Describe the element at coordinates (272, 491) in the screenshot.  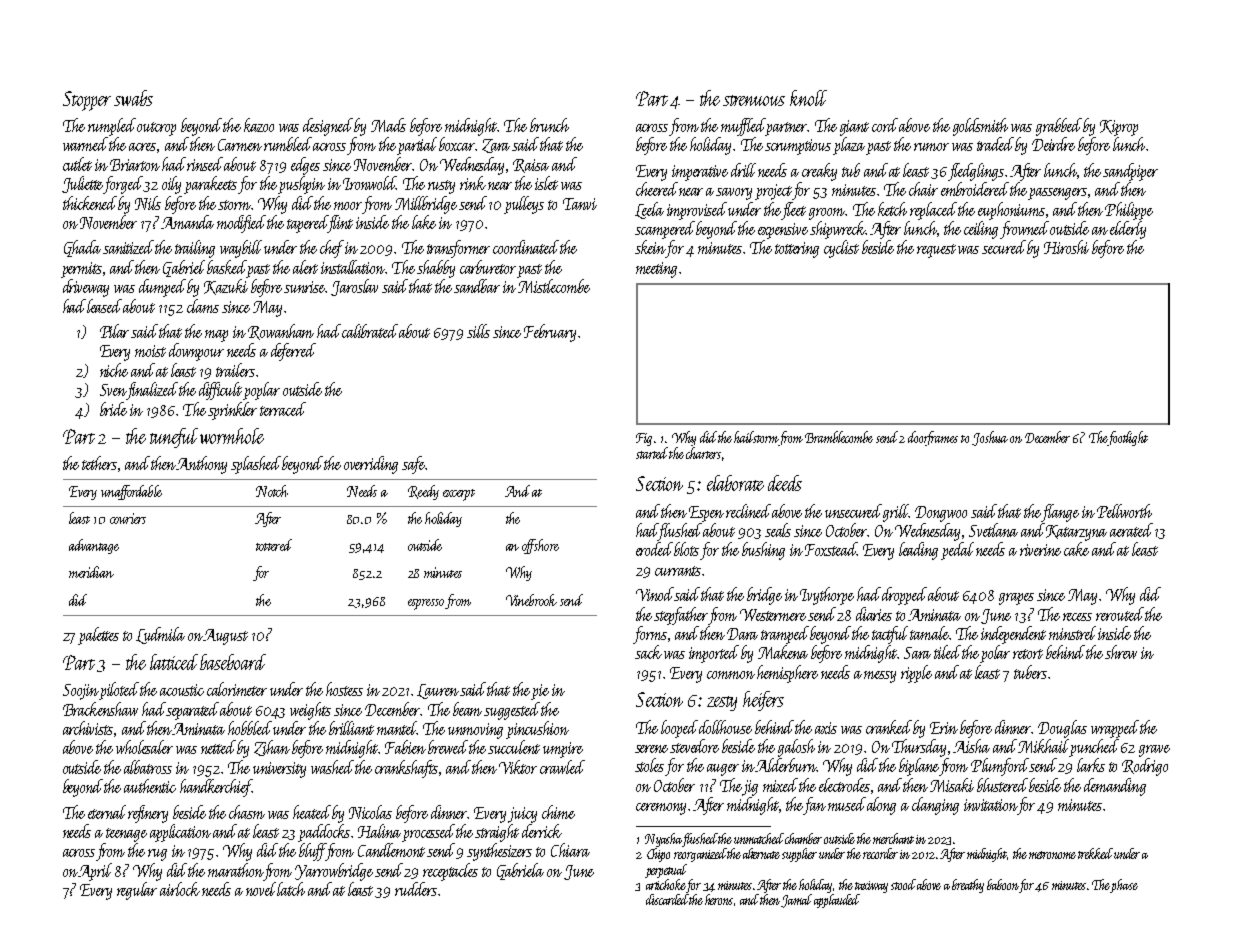
I see `Notch` at that location.
